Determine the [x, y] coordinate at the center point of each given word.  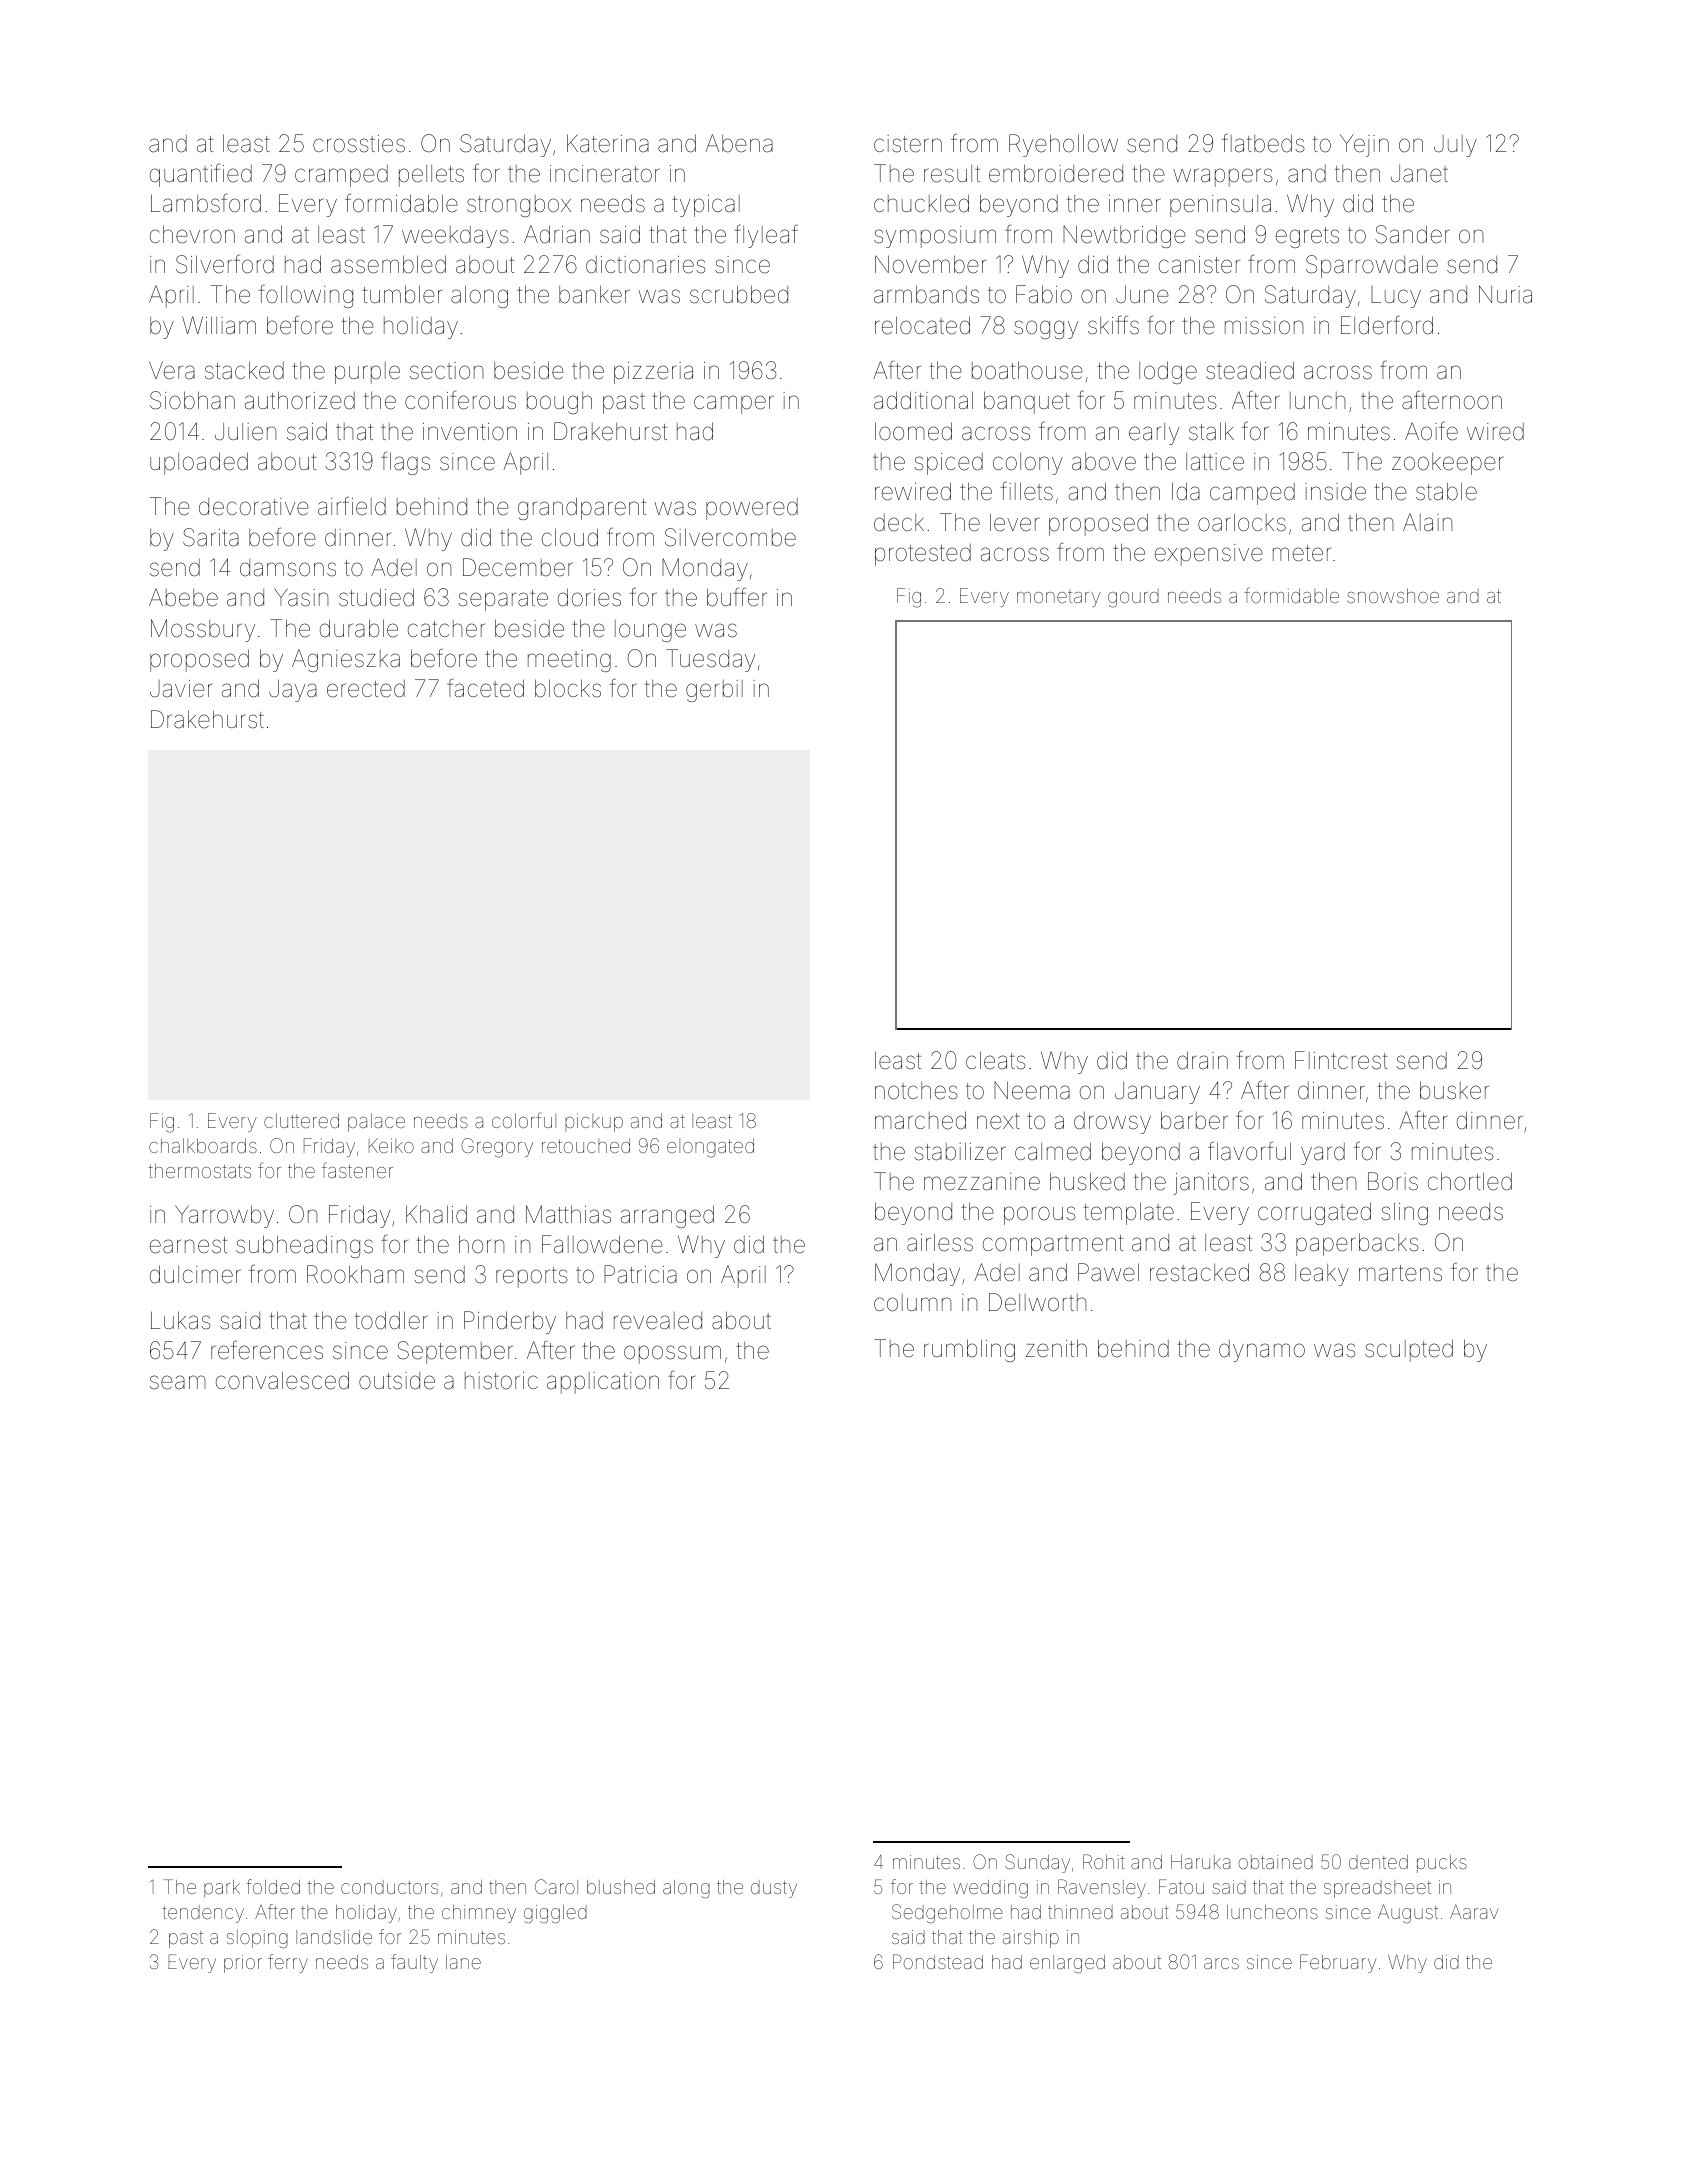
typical [706, 206]
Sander [1412, 234]
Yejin [1364, 145]
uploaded [199, 463]
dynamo [1262, 1351]
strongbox [519, 206]
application [603, 1383]
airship [1031, 1939]
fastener [357, 1170]
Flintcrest [1341, 1060]
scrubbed [739, 294]
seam [178, 1382]
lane [463, 1962]
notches [916, 1091]
